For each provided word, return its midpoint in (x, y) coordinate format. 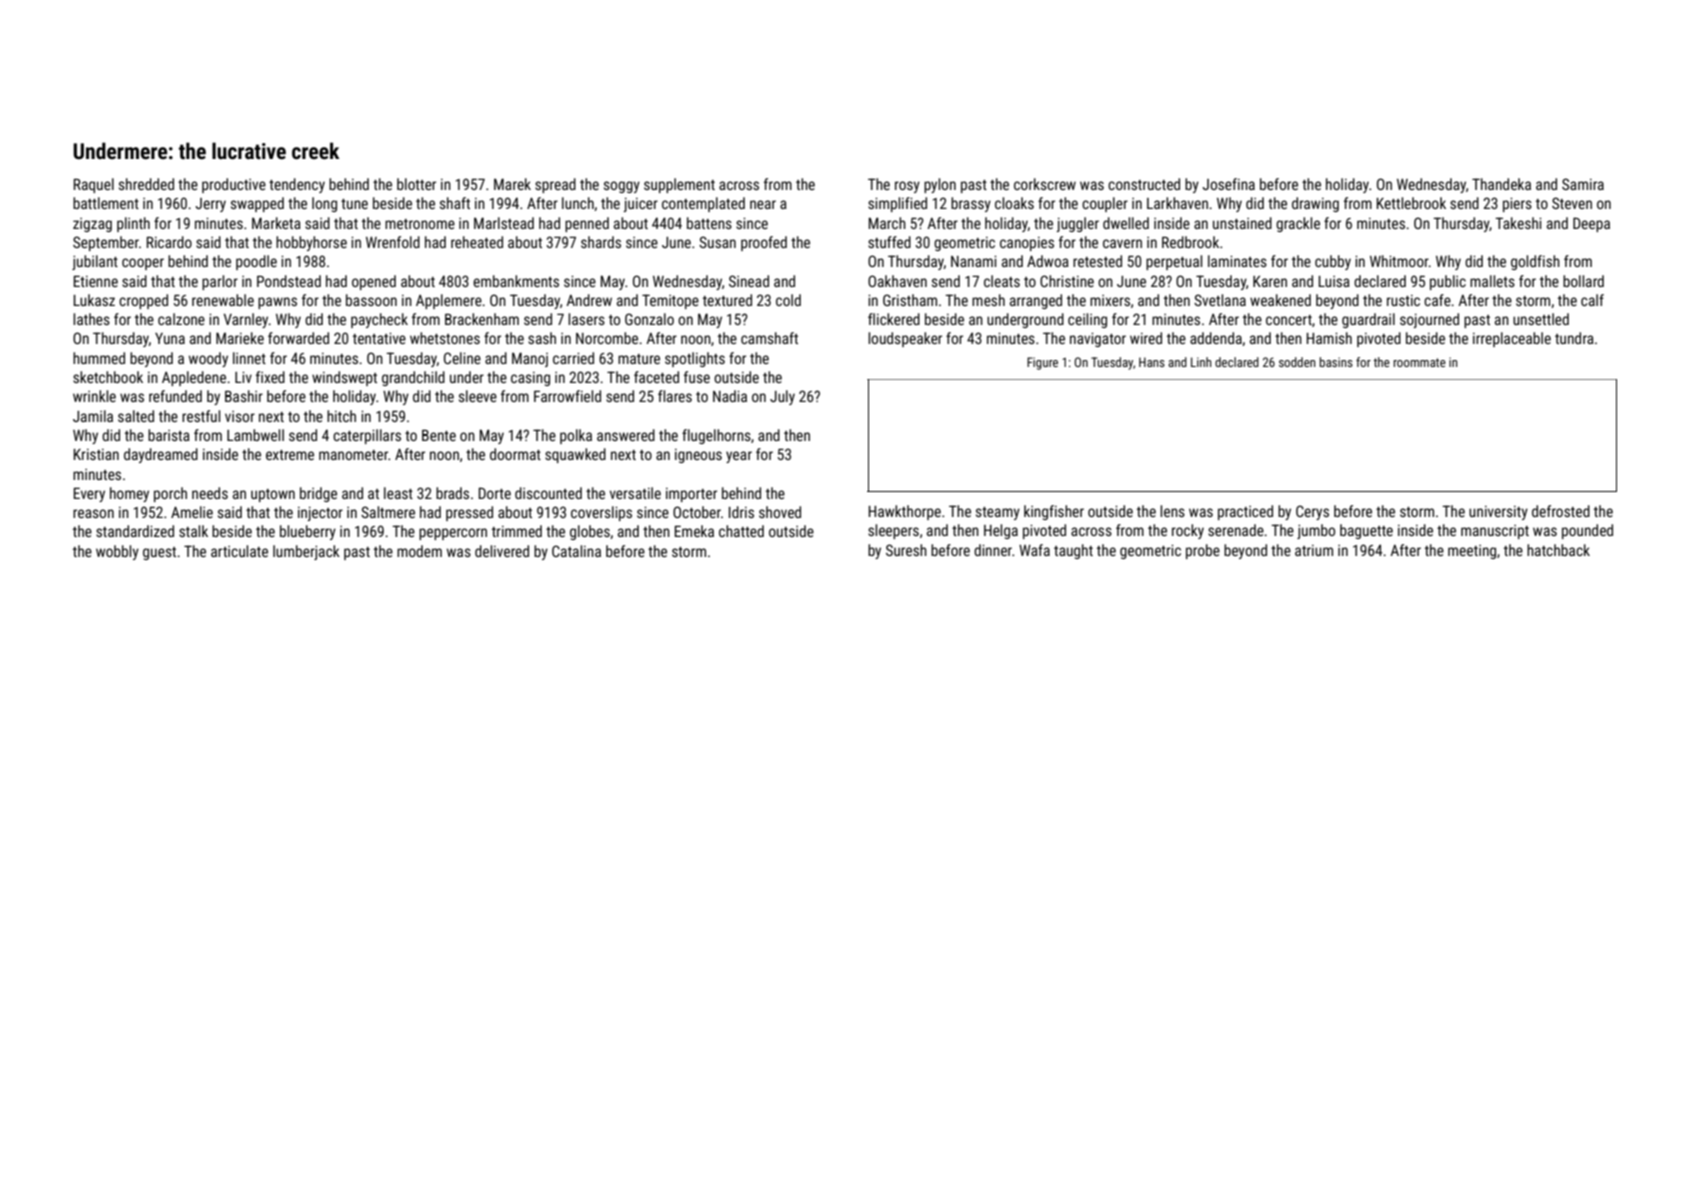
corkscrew (1045, 184)
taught (1073, 551)
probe (1203, 551)
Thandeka (1501, 184)
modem (419, 551)
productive (234, 185)
